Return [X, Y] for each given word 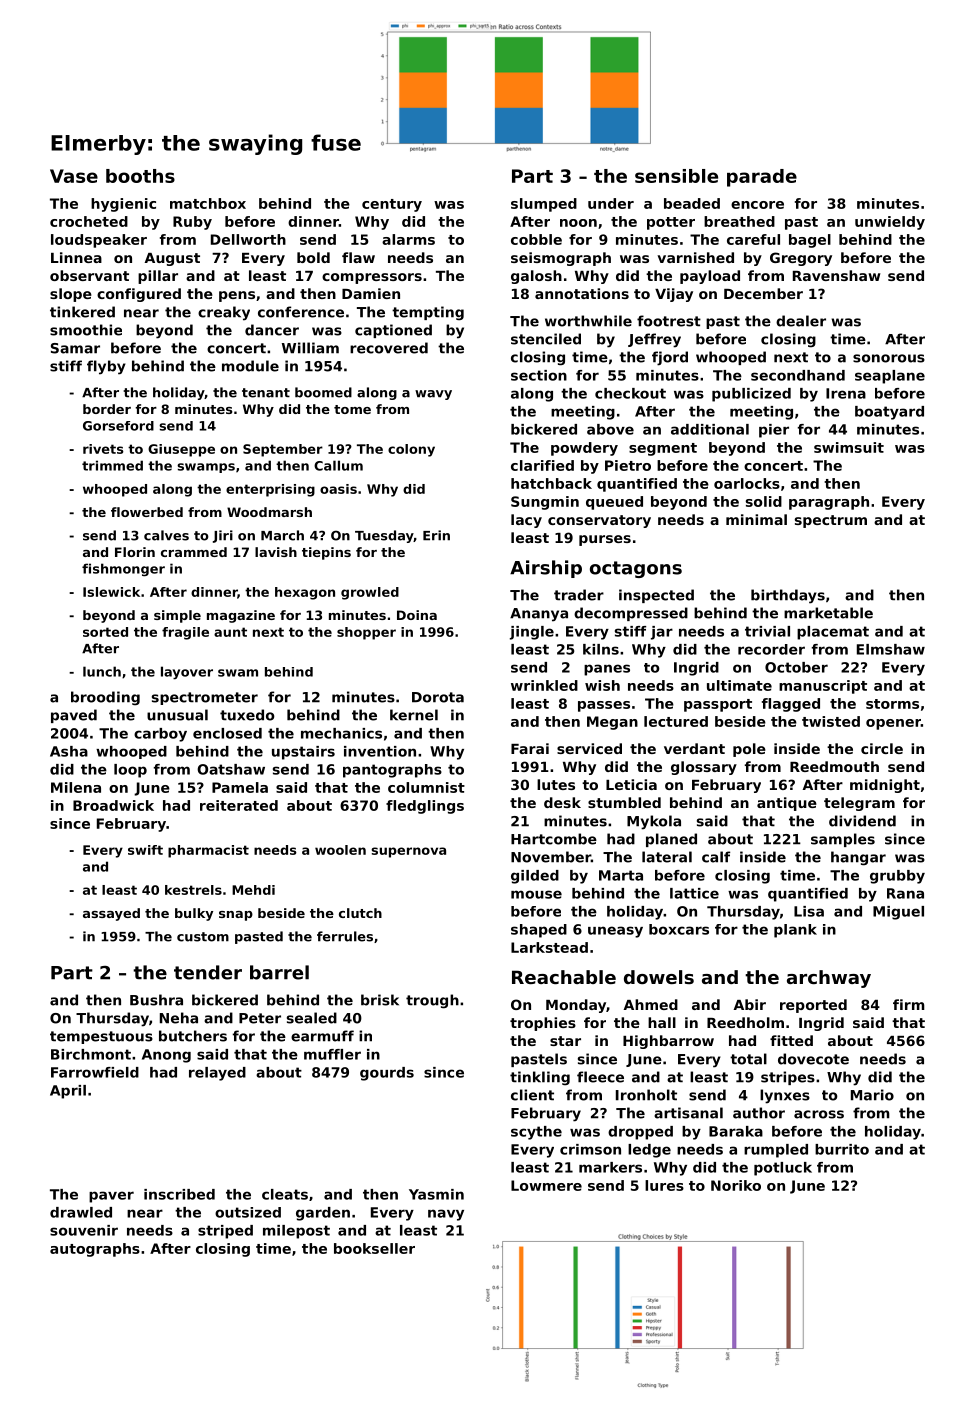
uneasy [615, 932]
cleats [285, 1194]
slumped [544, 205]
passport [718, 705]
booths [140, 176]
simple [177, 616]
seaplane [890, 377]
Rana [905, 893]
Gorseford [118, 426]
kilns [601, 649]
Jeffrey [654, 340]
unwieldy [890, 223]
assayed [111, 914]
